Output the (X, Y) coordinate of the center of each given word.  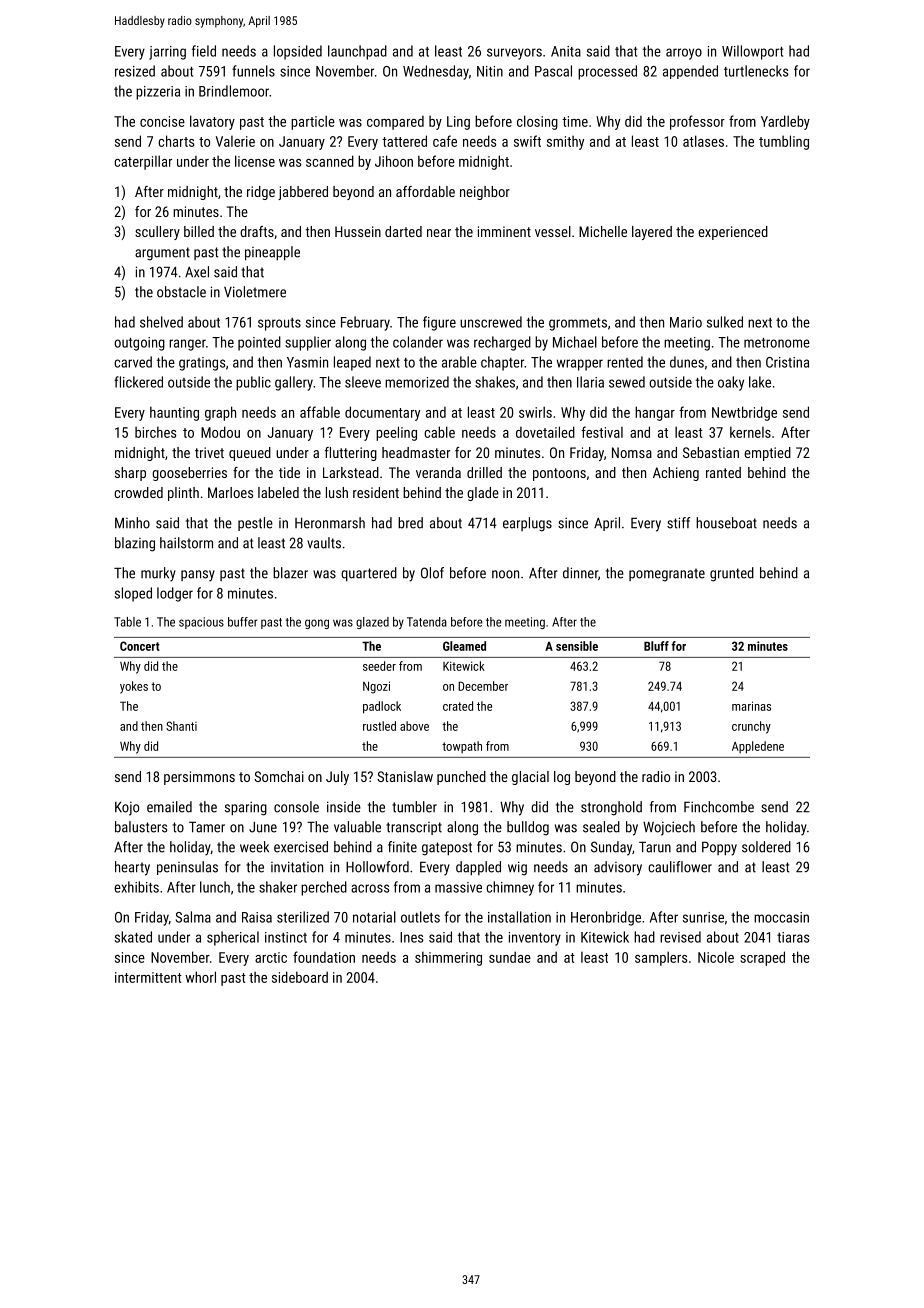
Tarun (655, 847)
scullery (157, 233)
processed (607, 72)
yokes (134, 687)
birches (155, 432)
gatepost (447, 849)
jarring (167, 53)
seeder (379, 666)
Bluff (656, 646)
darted (403, 231)
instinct (286, 937)
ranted (723, 472)
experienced (733, 233)
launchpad (357, 52)
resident (376, 492)
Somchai (279, 776)
